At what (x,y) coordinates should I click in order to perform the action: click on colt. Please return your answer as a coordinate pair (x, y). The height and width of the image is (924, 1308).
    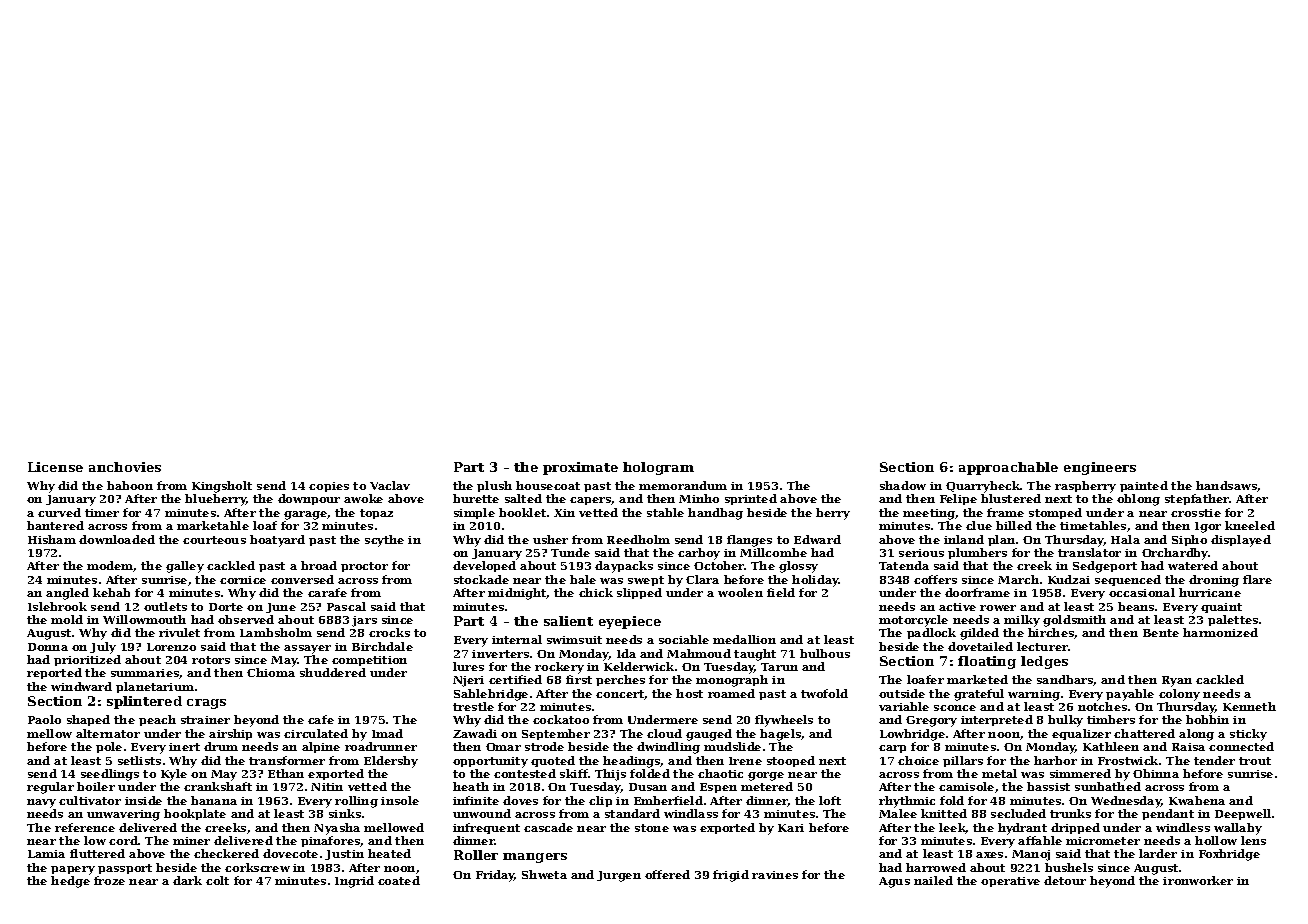
    Looking at the image, I should click on (217, 880).
